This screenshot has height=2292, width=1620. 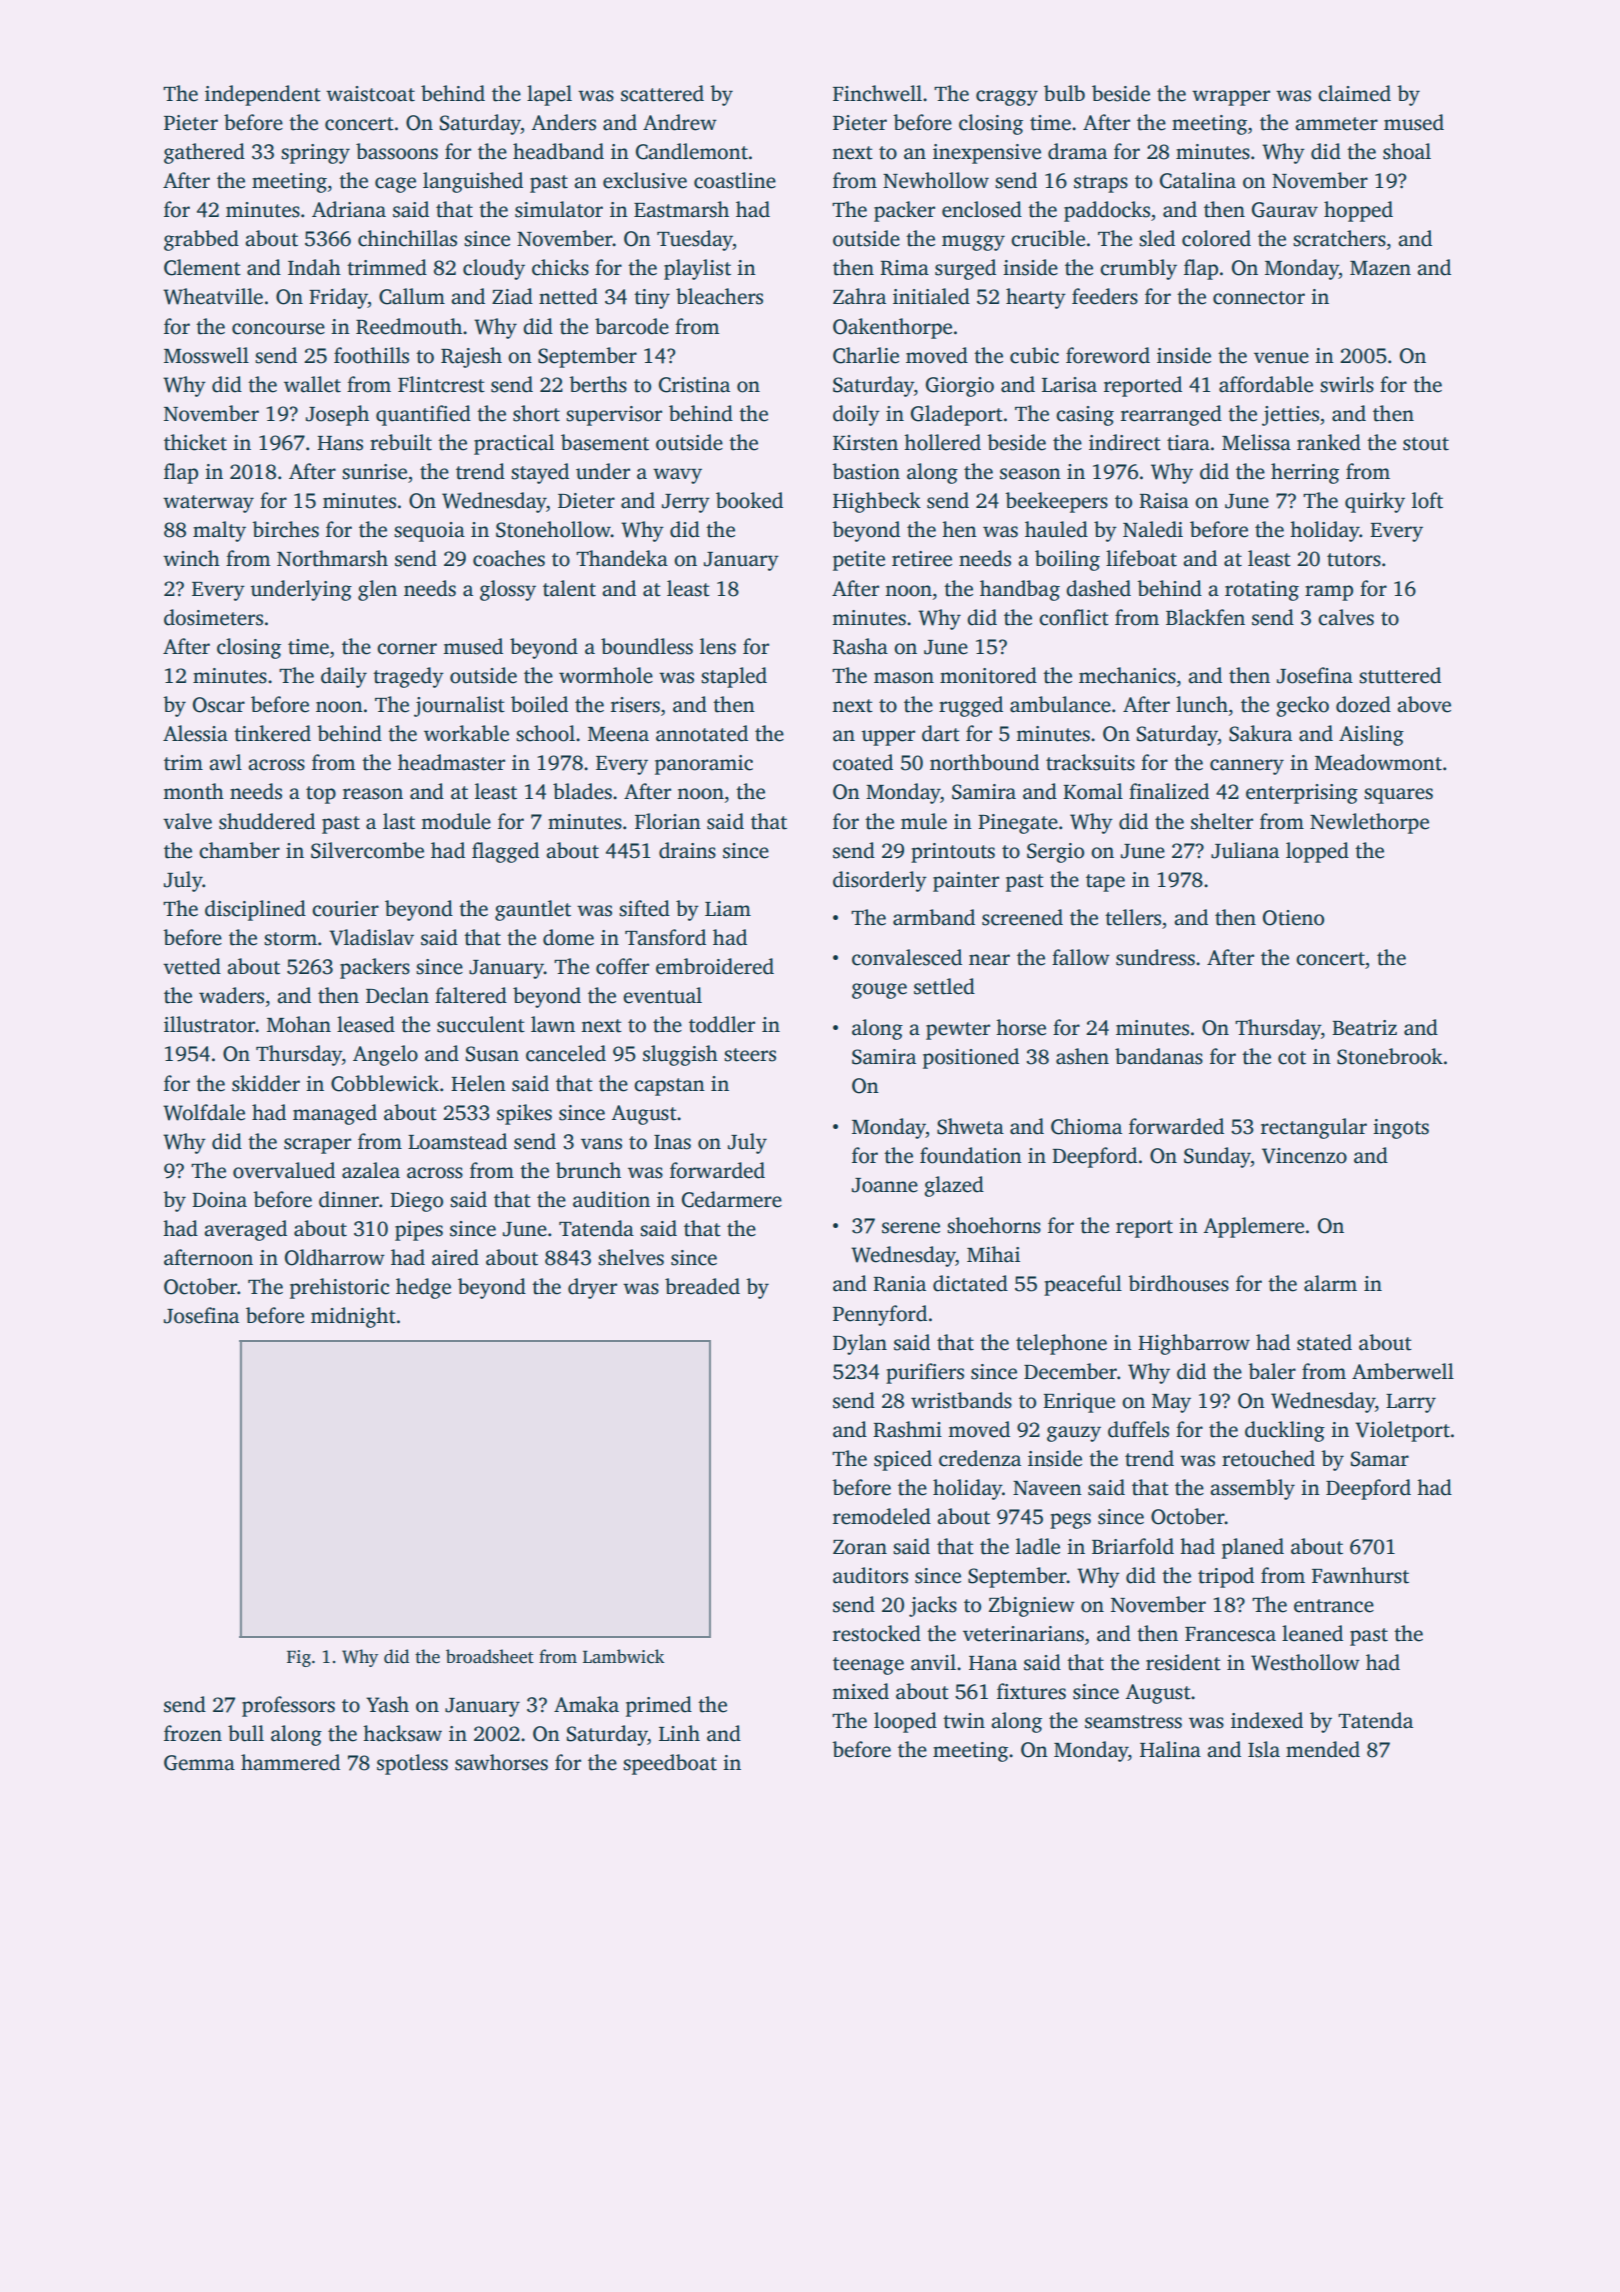 I want to click on Tansford, so click(x=665, y=937).
